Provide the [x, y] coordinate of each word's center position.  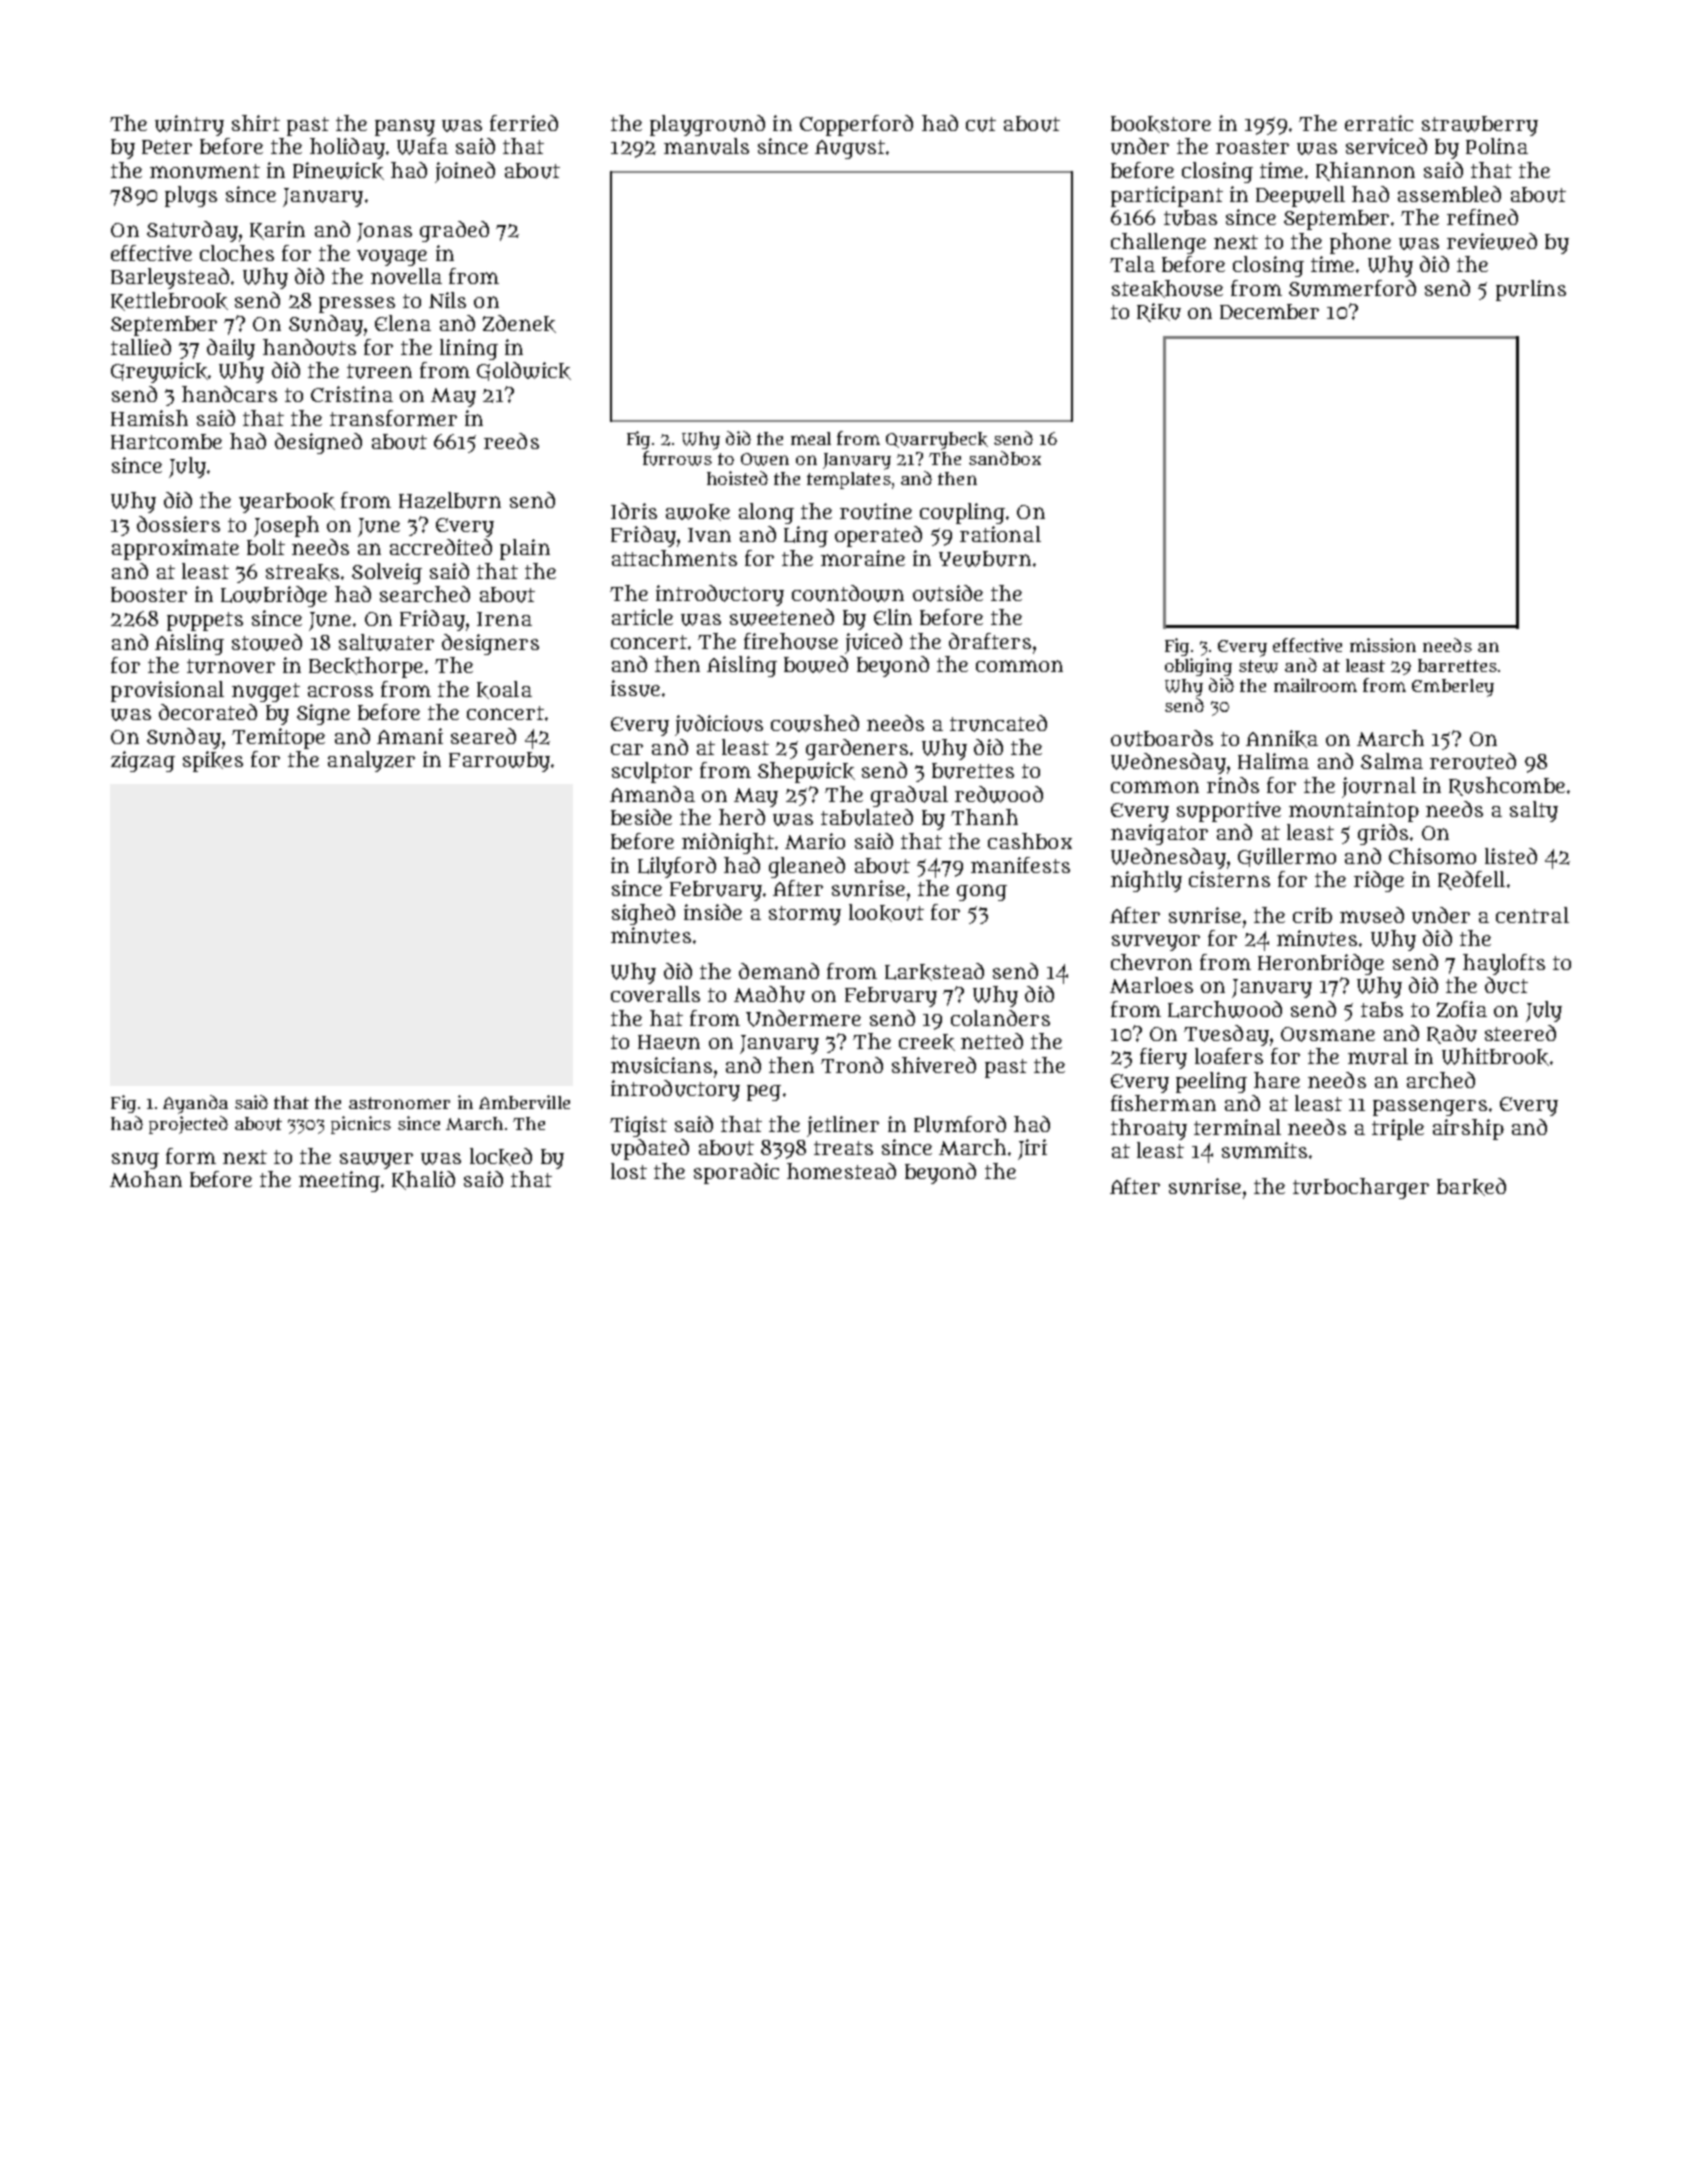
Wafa [422, 146]
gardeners [857, 749]
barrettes [1457, 665]
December [1269, 311]
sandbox [1005, 458]
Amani [410, 736]
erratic [1379, 123]
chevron [1151, 962]
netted [992, 1041]
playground [707, 125]
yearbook [287, 503]
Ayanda [195, 1104]
